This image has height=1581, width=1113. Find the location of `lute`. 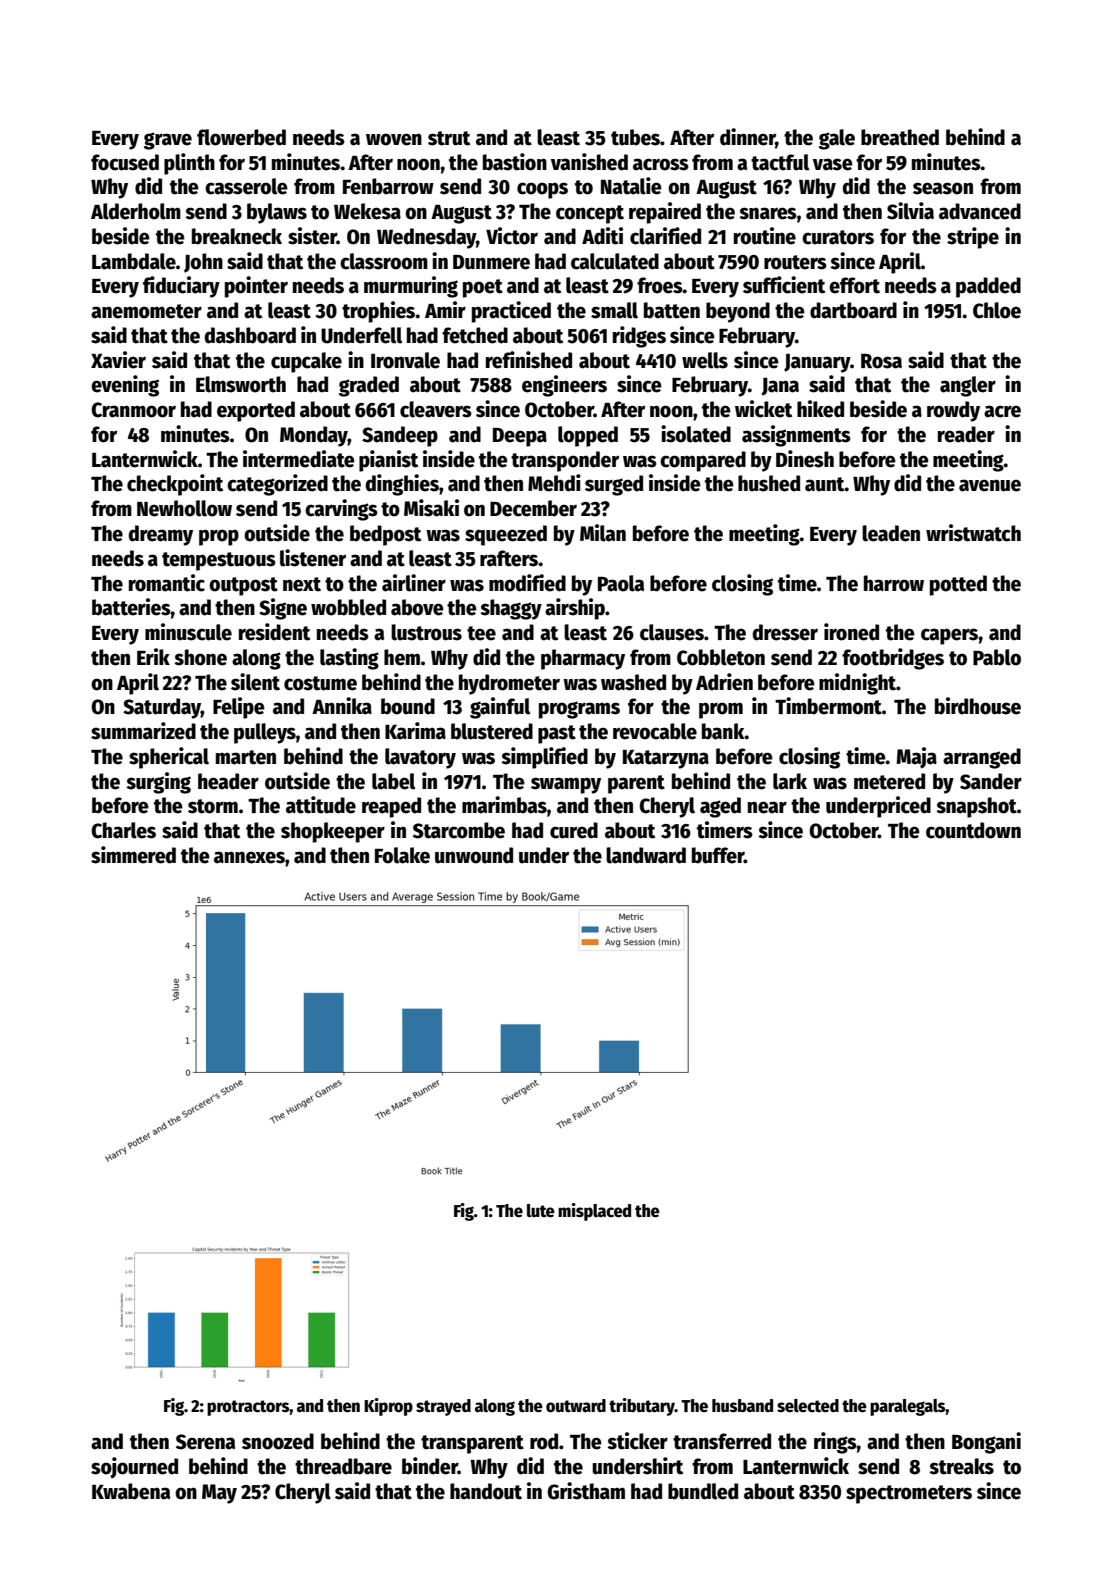

lute is located at coordinates (541, 1211).
